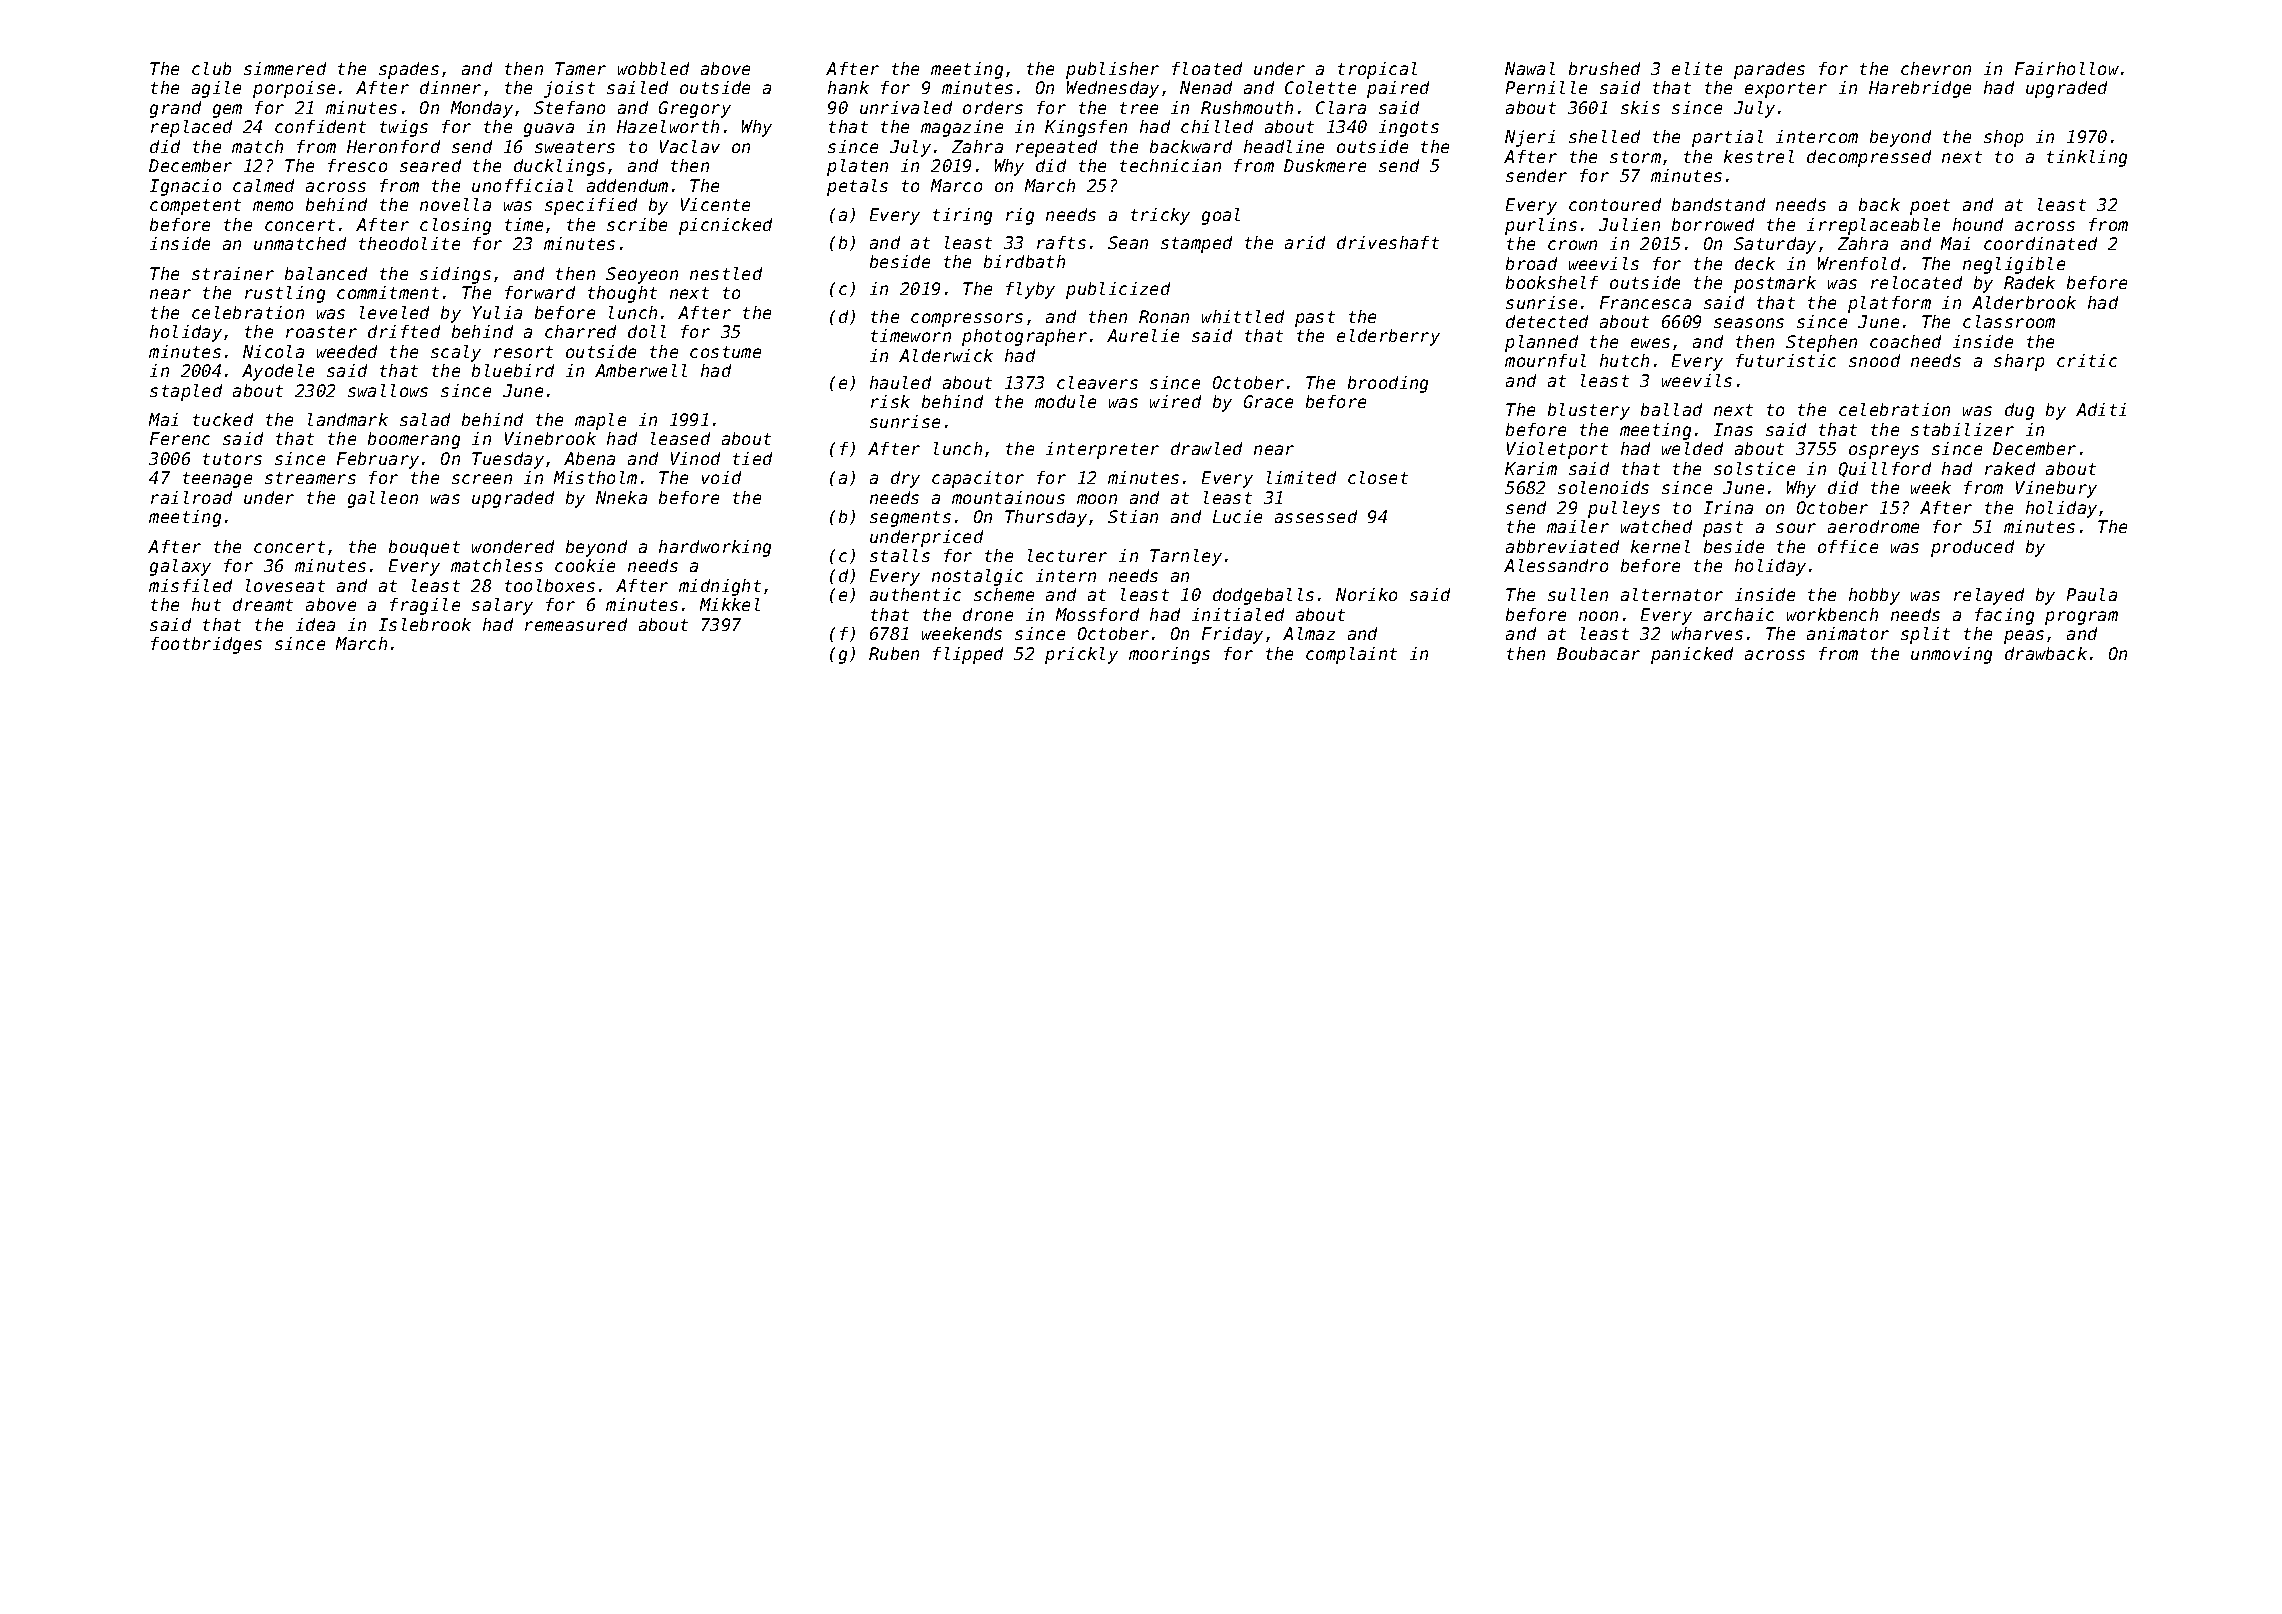 The image size is (2282, 1614). Describe the element at coordinates (910, 519) in the page. I see `segments` at that location.
